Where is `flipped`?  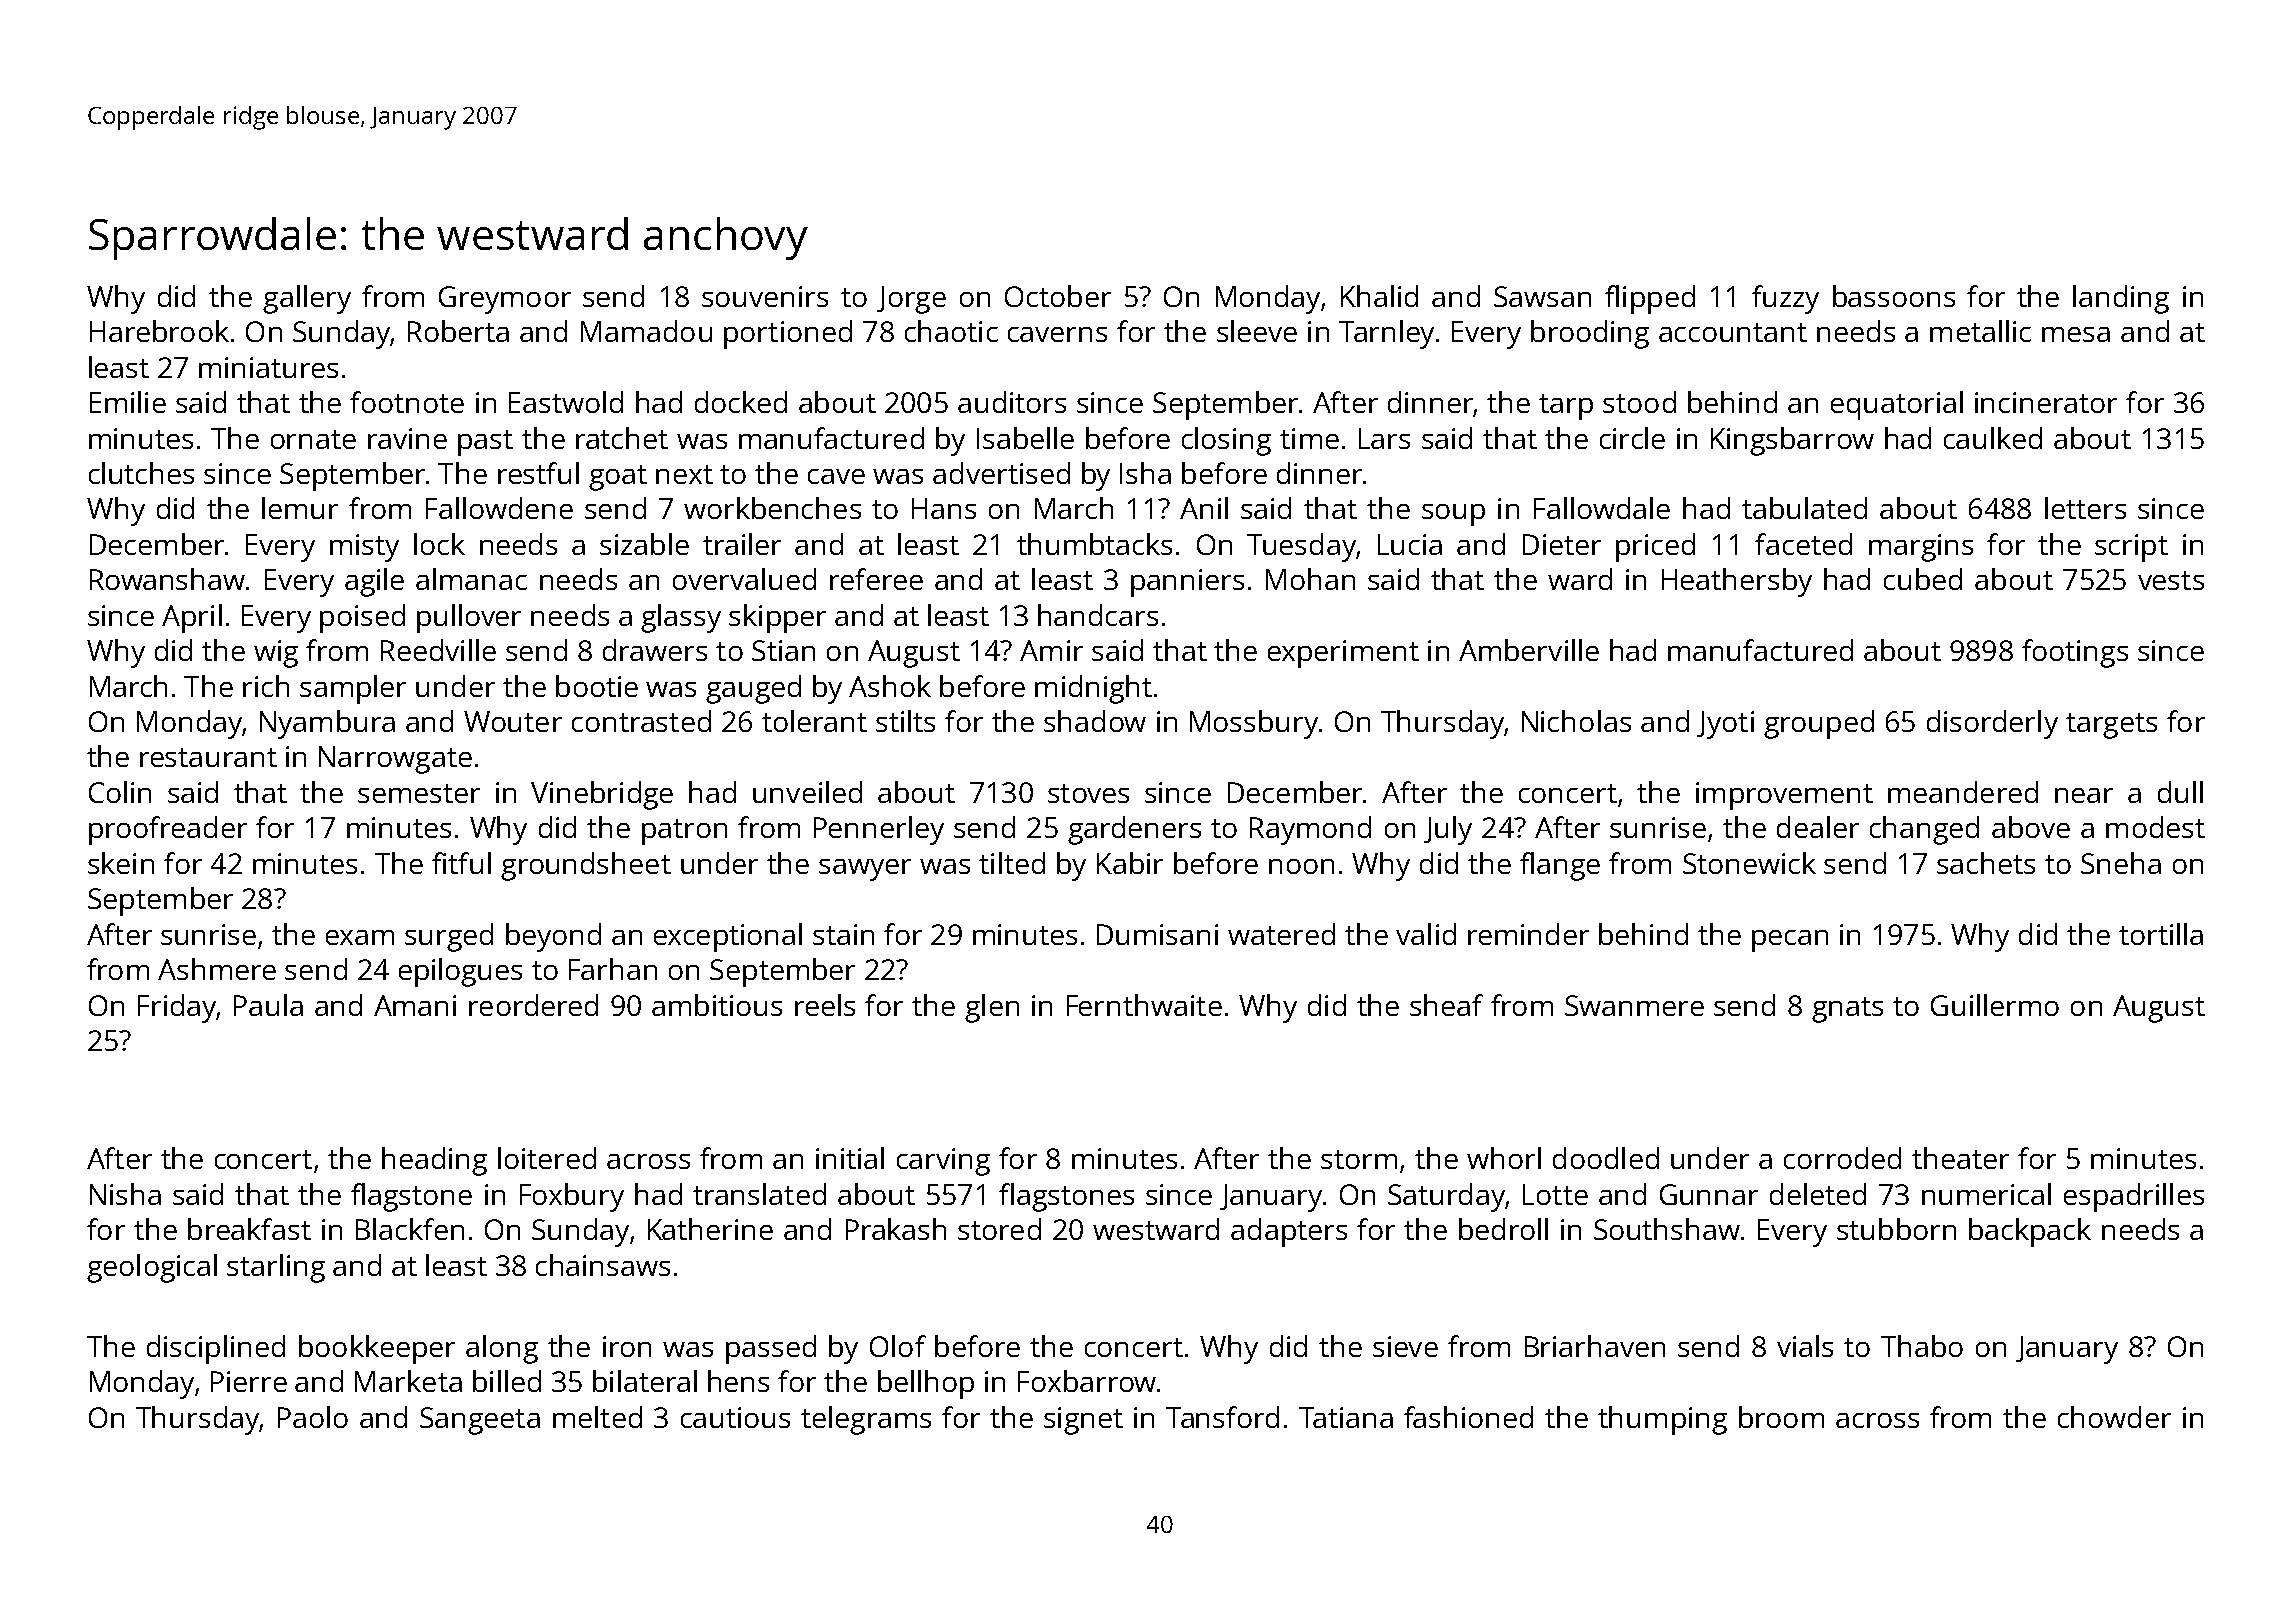
flipped is located at coordinates (1650, 299).
